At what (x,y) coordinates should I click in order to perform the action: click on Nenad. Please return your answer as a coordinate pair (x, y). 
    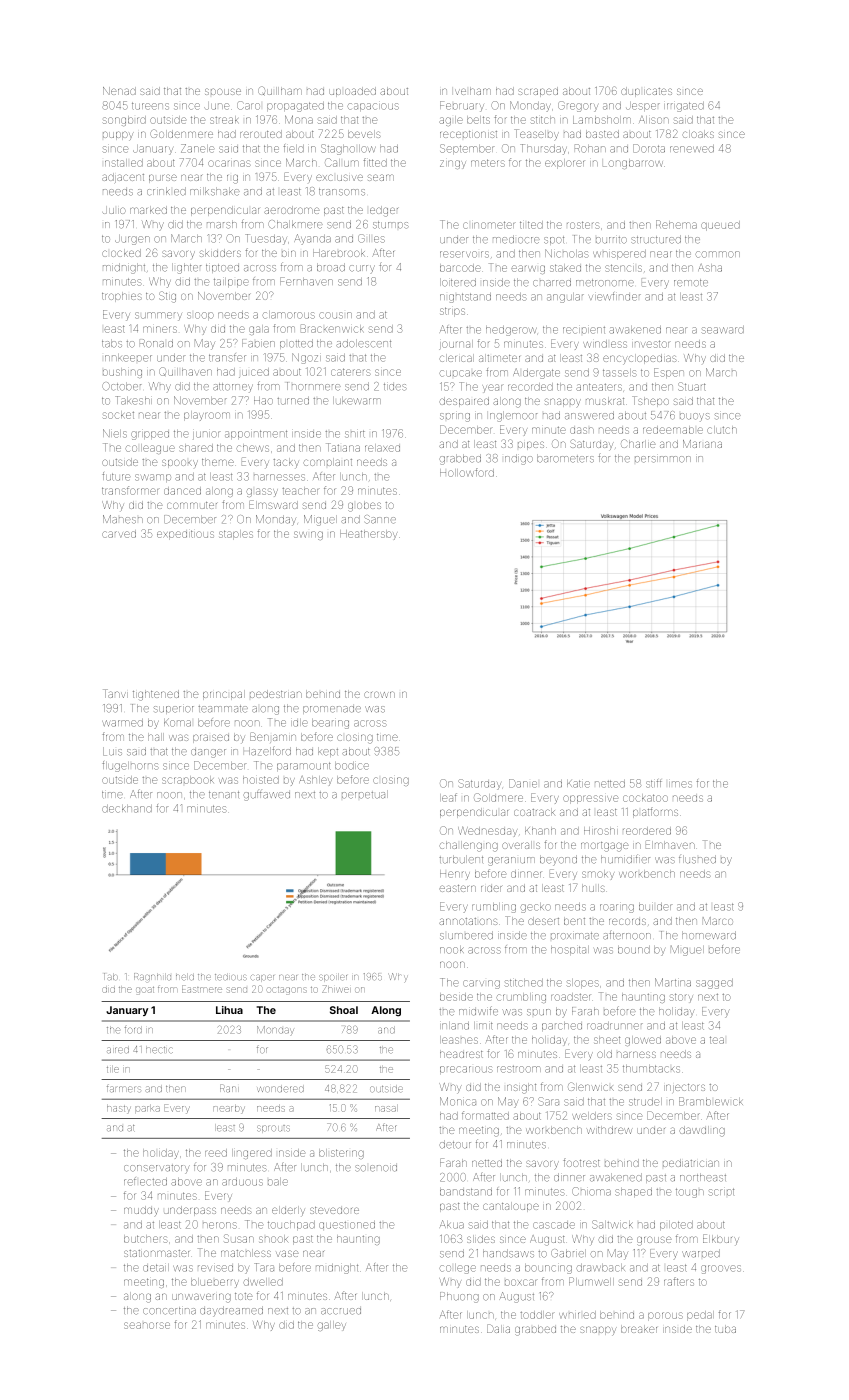
    Looking at the image, I should click on (119, 91).
